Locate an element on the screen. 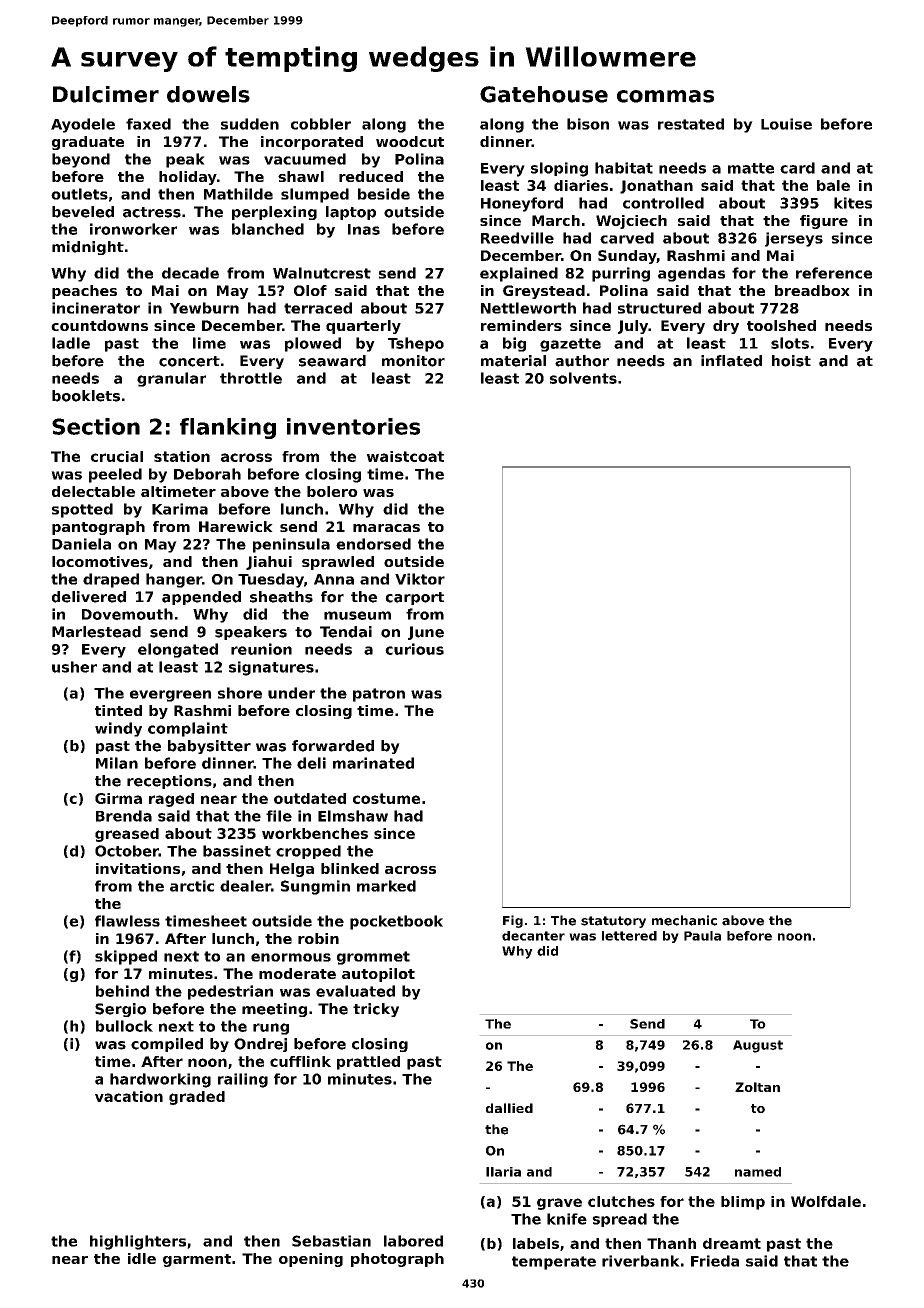 The image size is (924, 1308). flawless is located at coordinates (127, 921).
